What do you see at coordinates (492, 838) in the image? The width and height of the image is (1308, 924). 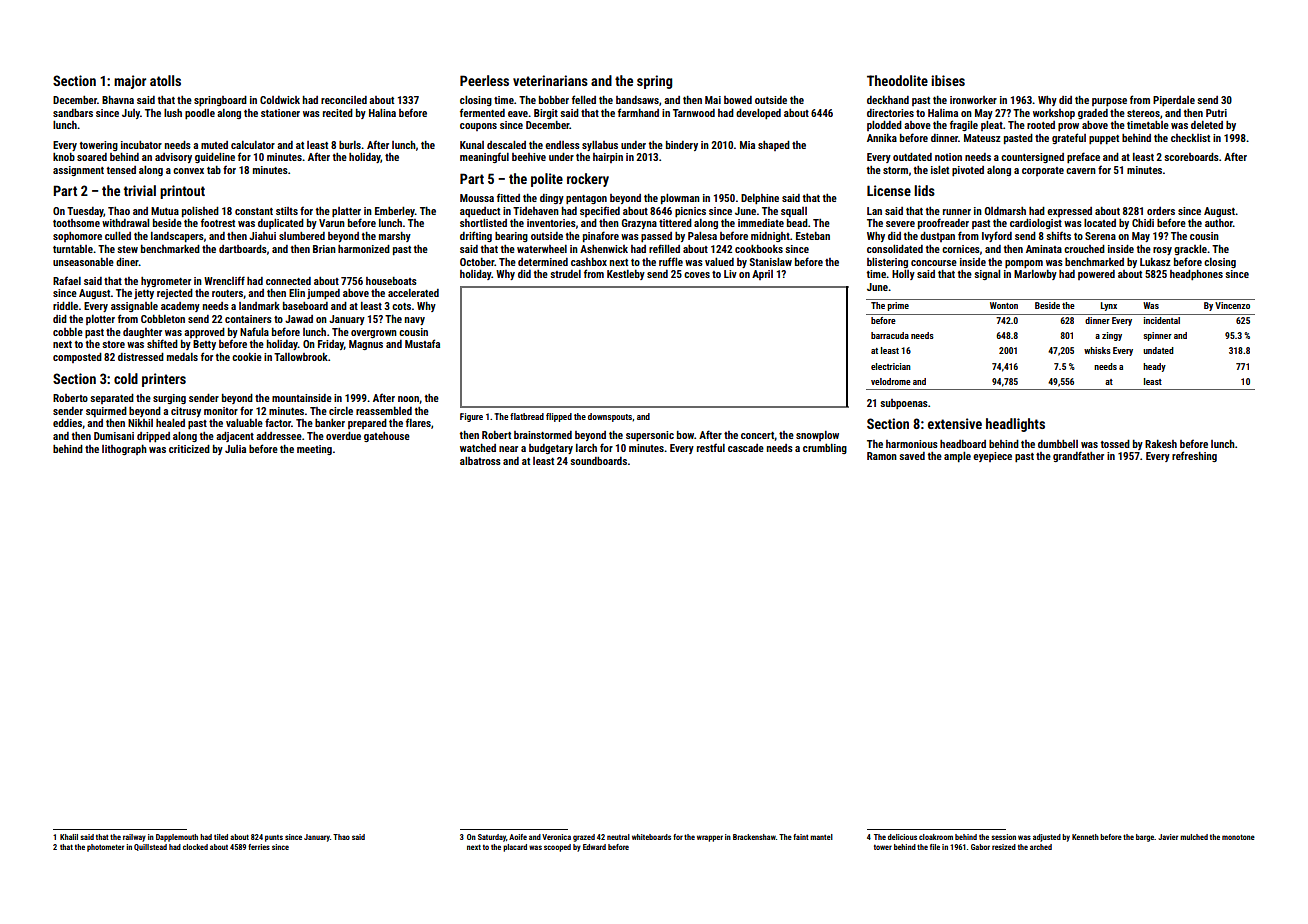 I see `Saturday` at bounding box center [492, 838].
